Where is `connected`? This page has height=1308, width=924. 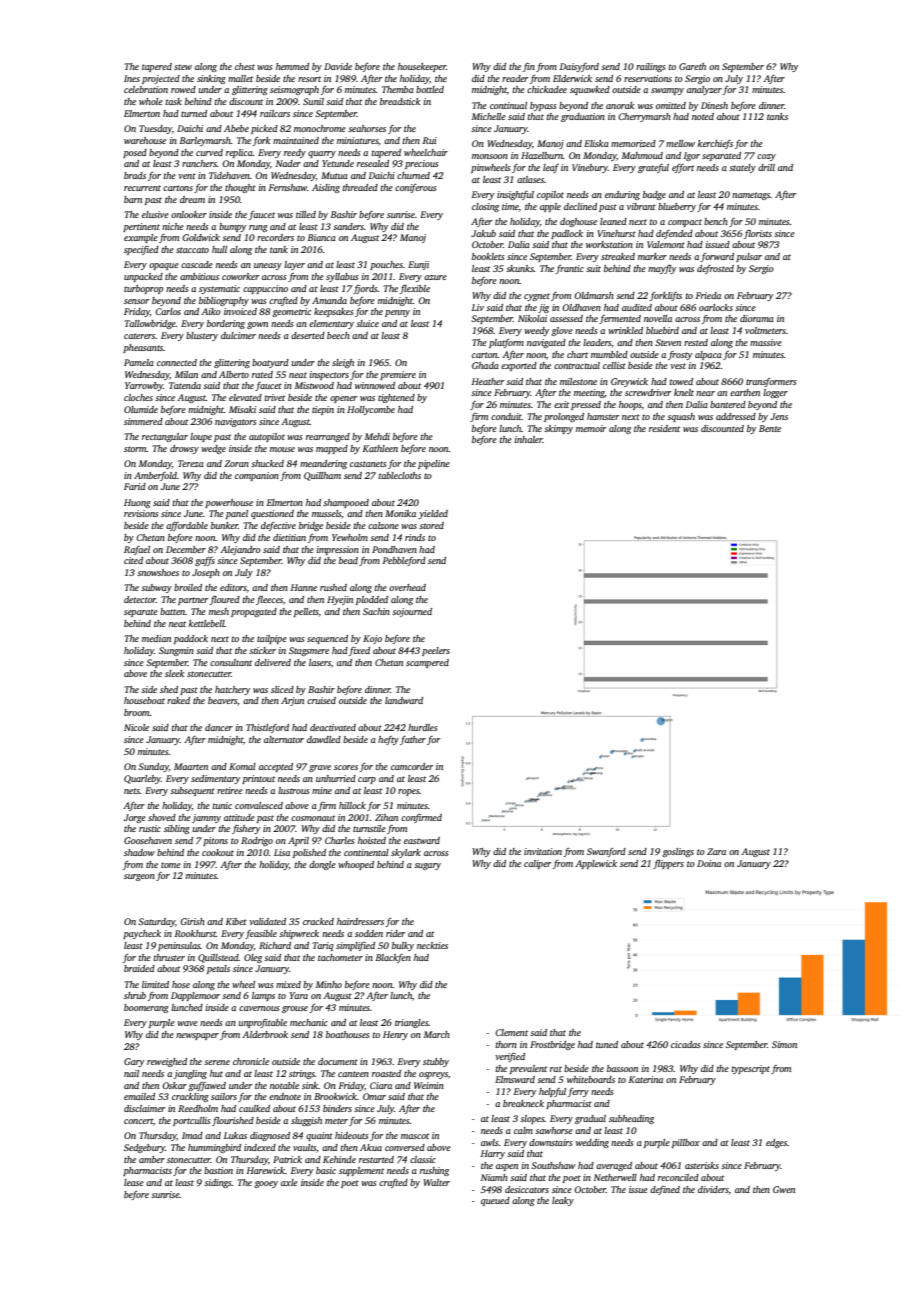
connected is located at coordinates (177, 362).
